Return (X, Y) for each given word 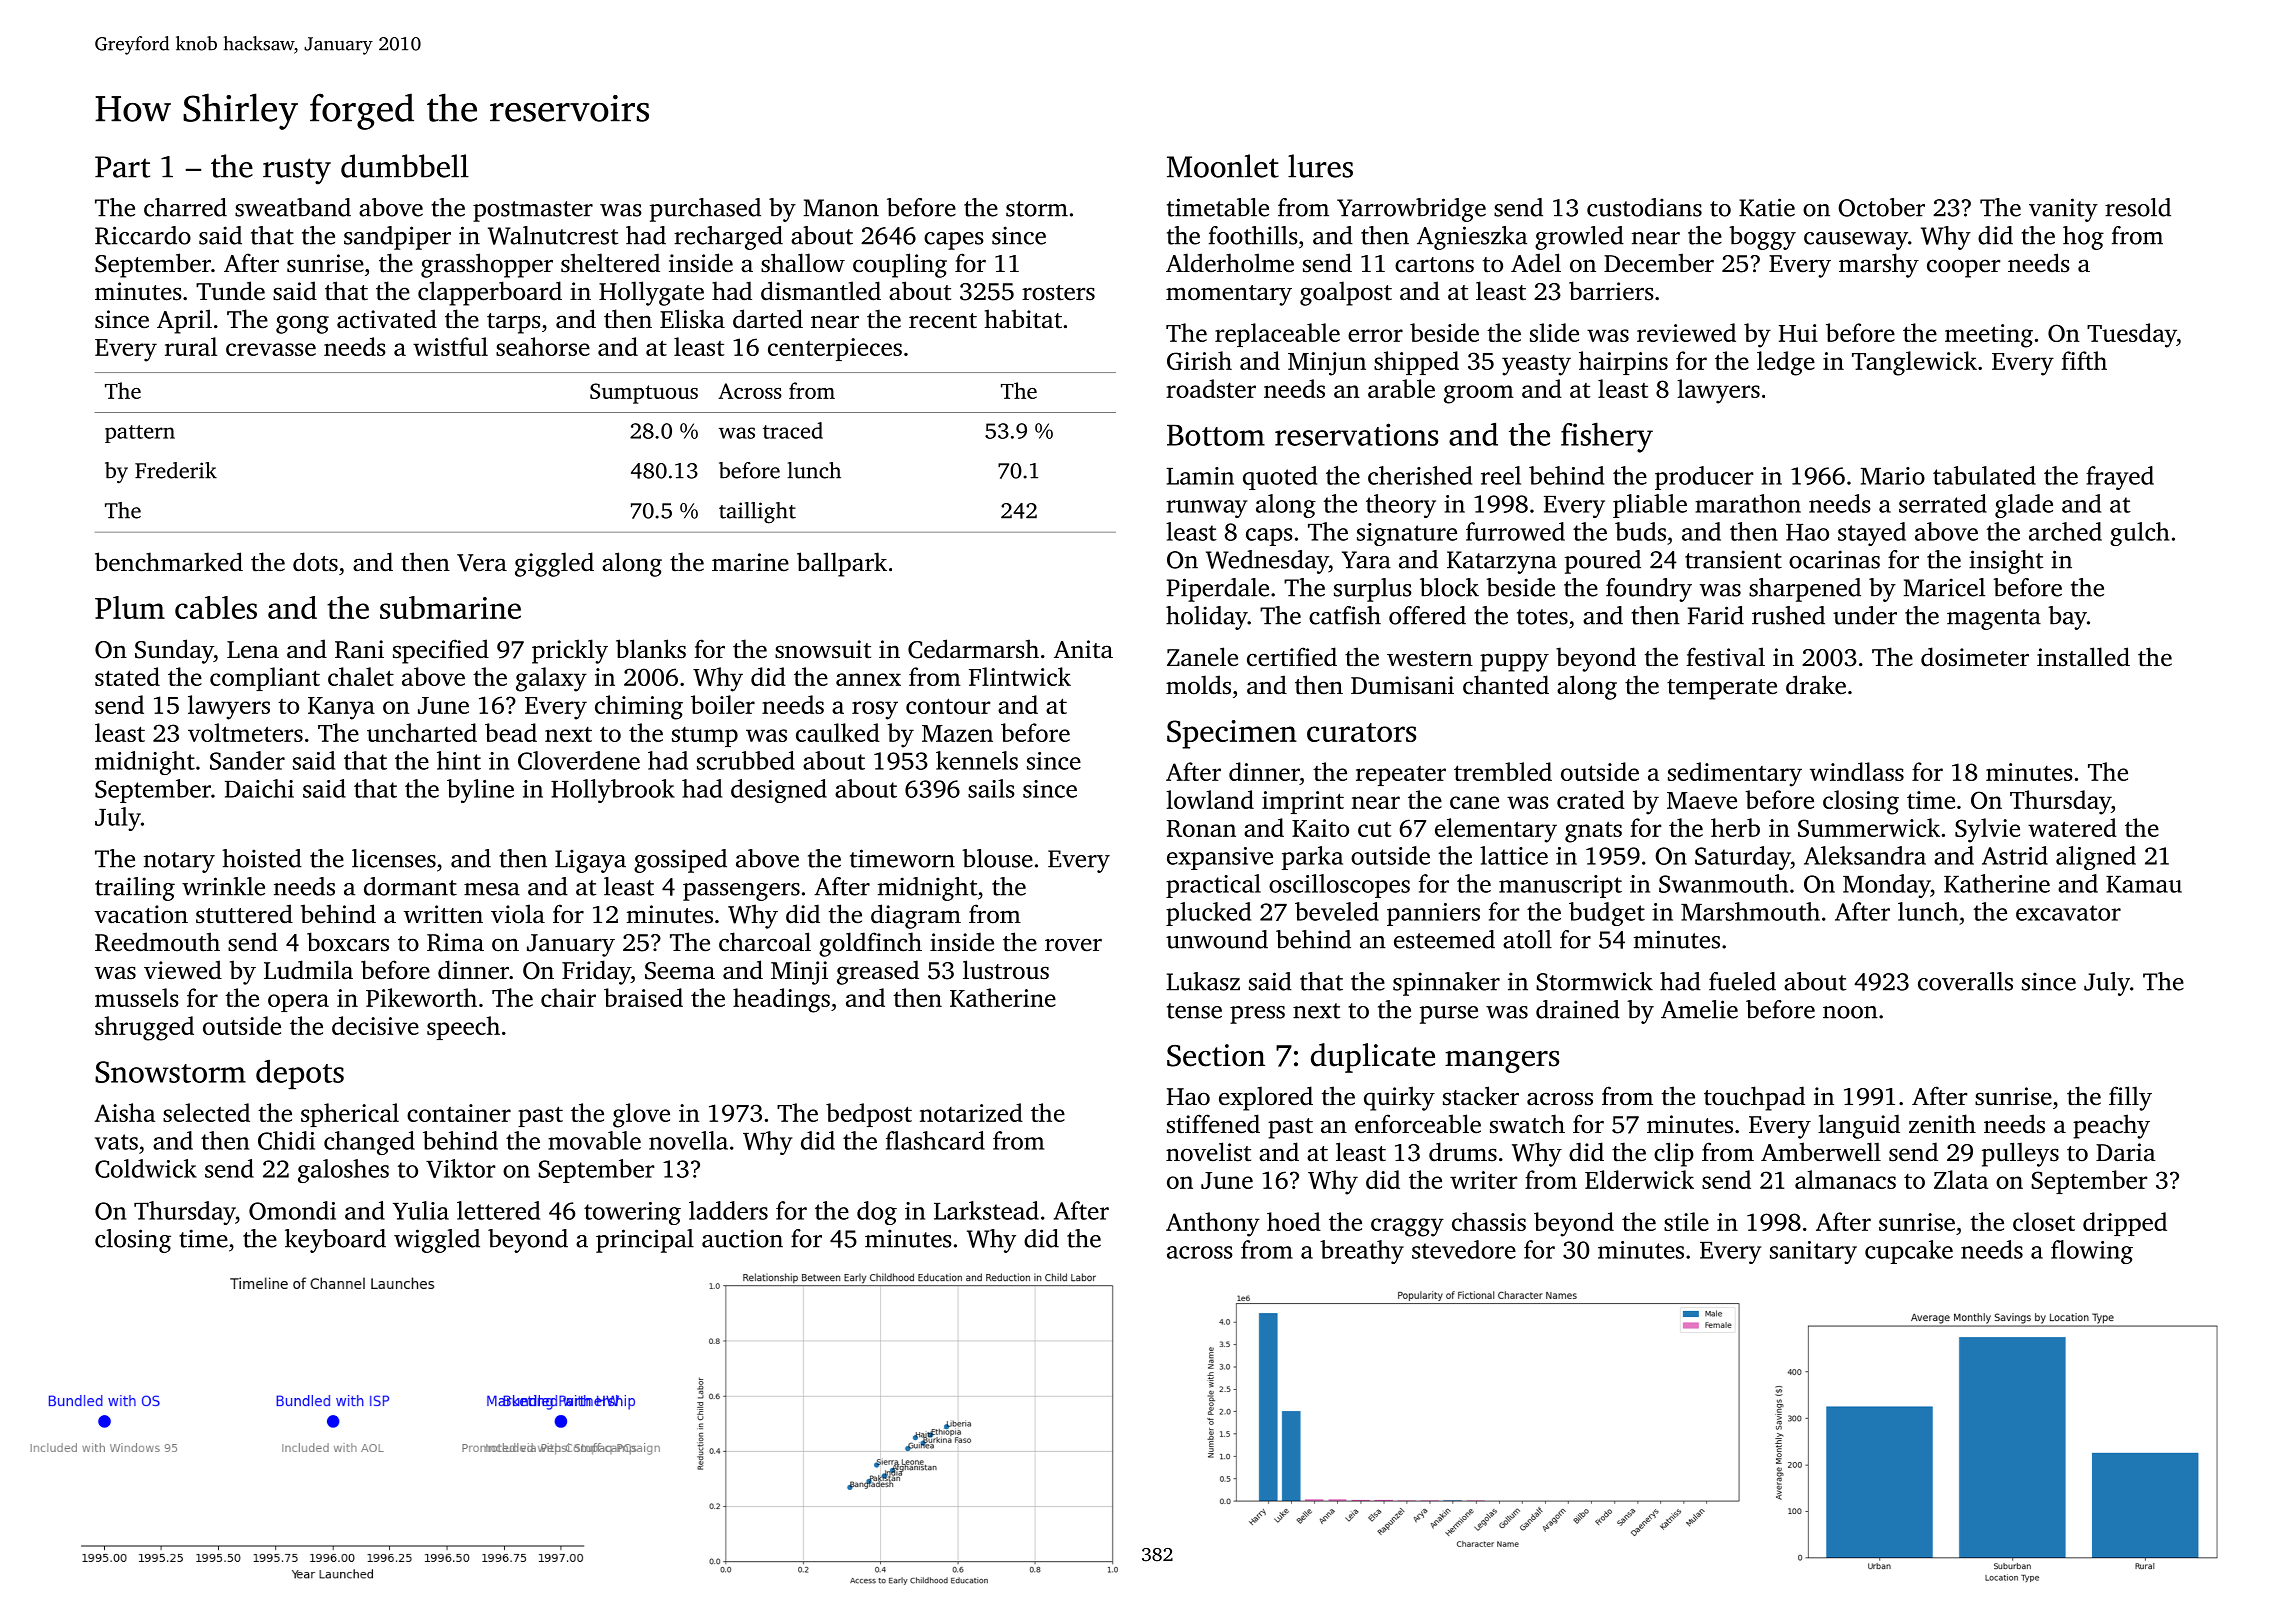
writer (1483, 1180)
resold (2138, 207)
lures (1320, 166)
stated (127, 676)
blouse (997, 858)
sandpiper (397, 238)
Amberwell (1821, 1152)
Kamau (2144, 884)
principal (645, 1241)
